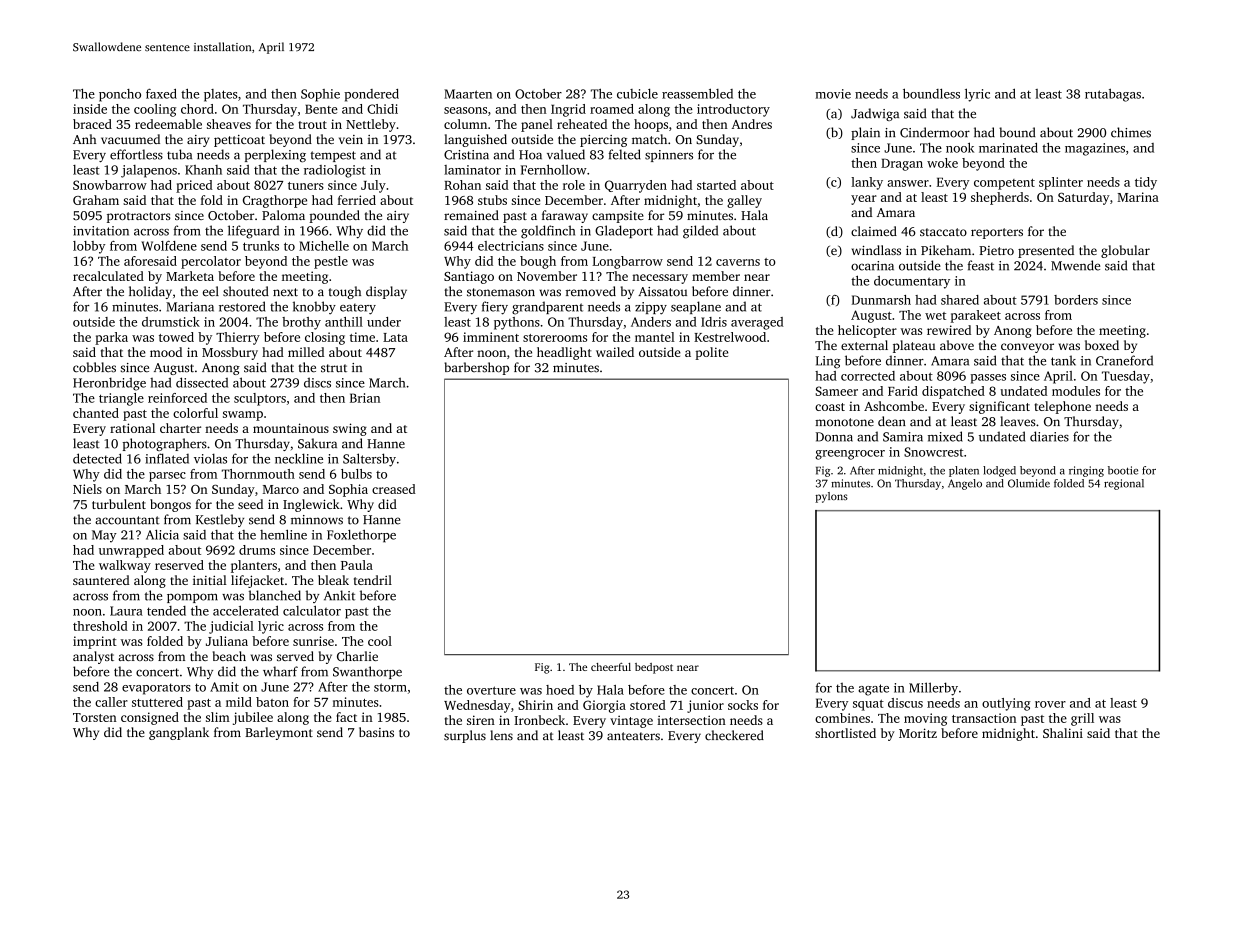 The width and height of the image is (1233, 952). I want to click on regional, so click(1124, 484).
